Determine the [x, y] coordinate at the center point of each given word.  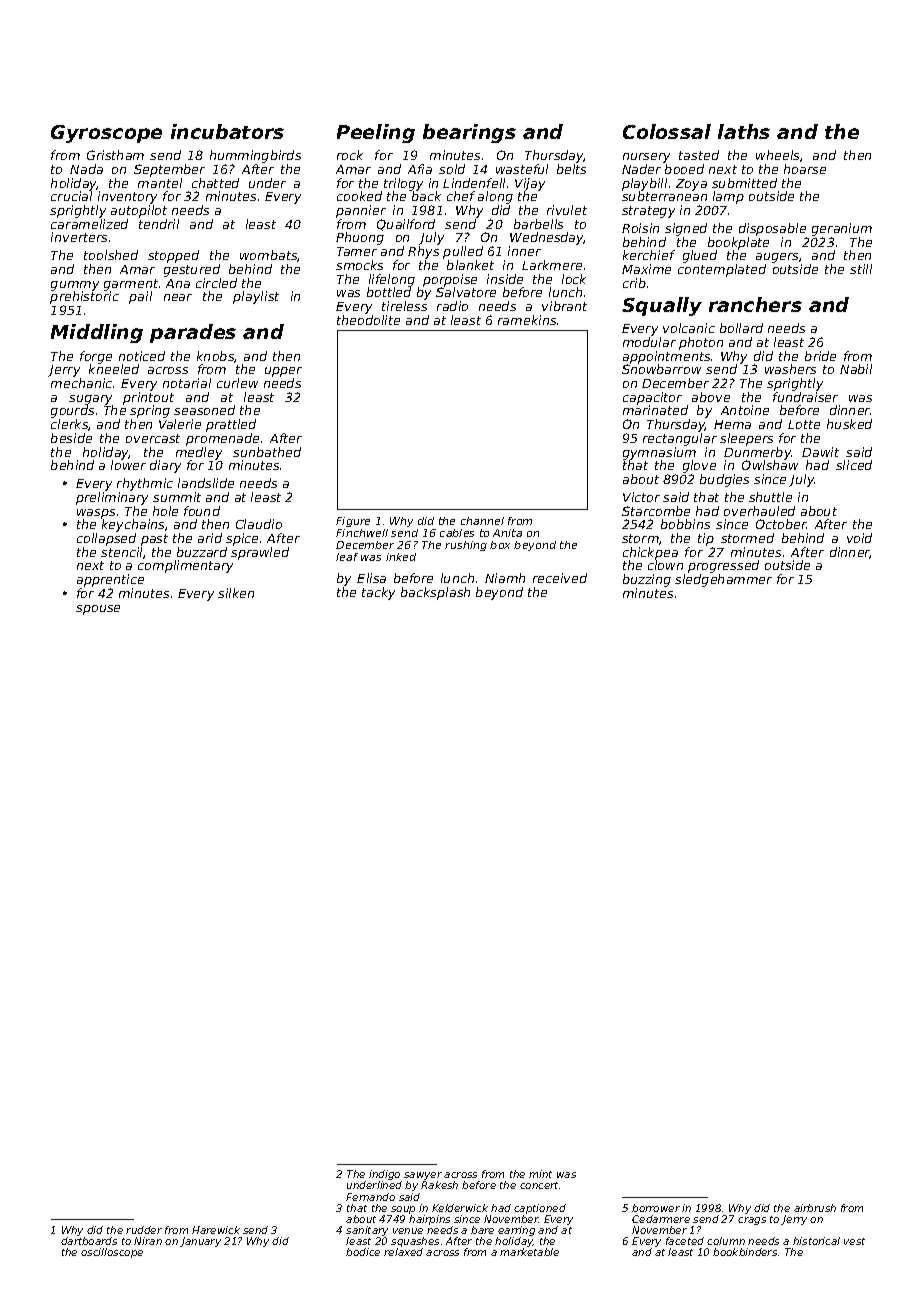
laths [744, 131]
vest [854, 1241]
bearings [469, 133]
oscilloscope [112, 1253]
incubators [227, 131]
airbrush [815, 1208]
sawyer [423, 1177]
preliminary [112, 498]
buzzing [647, 580]
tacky [378, 593]
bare [482, 1230]
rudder [144, 1230]
